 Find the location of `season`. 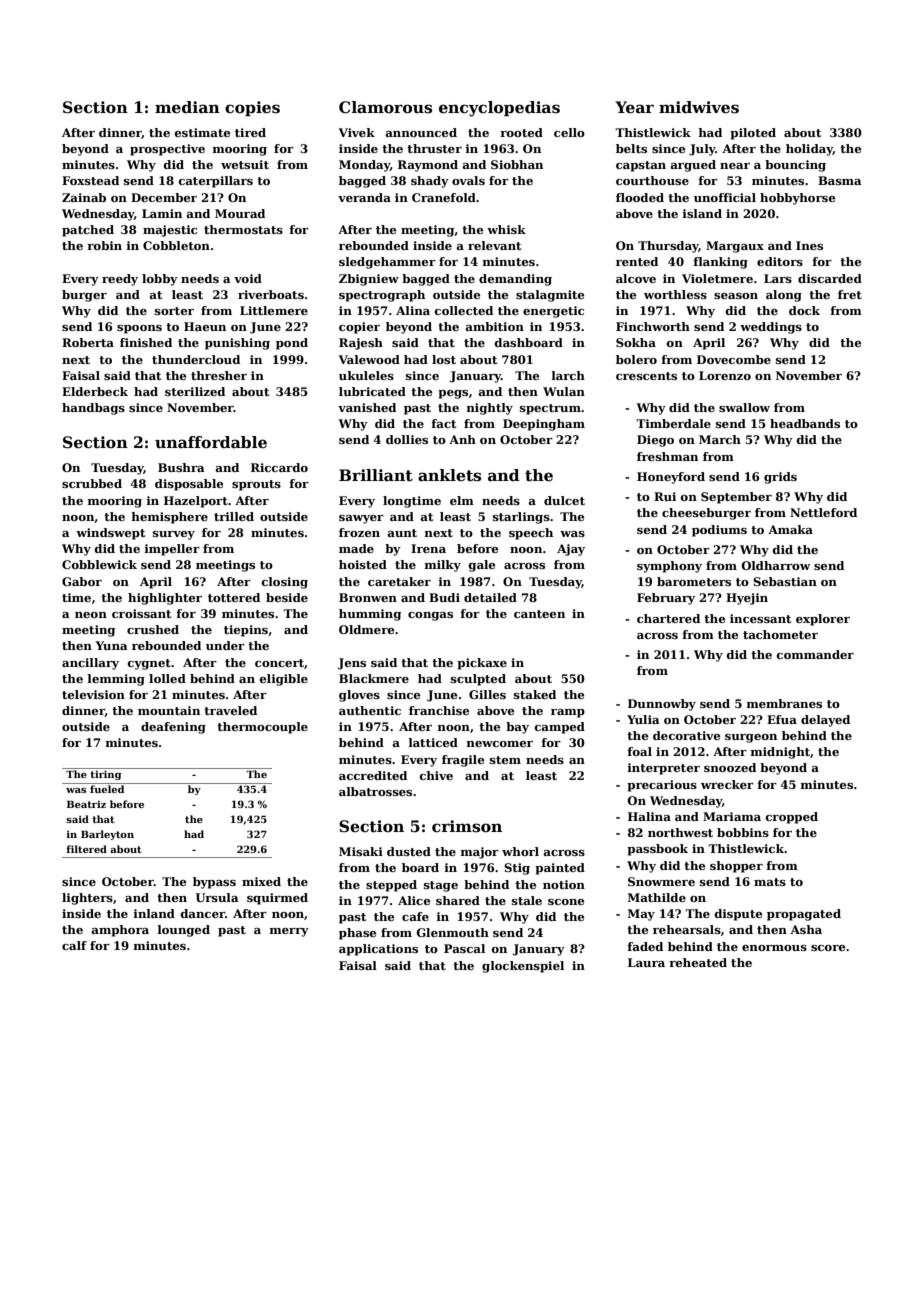

season is located at coordinates (736, 296).
